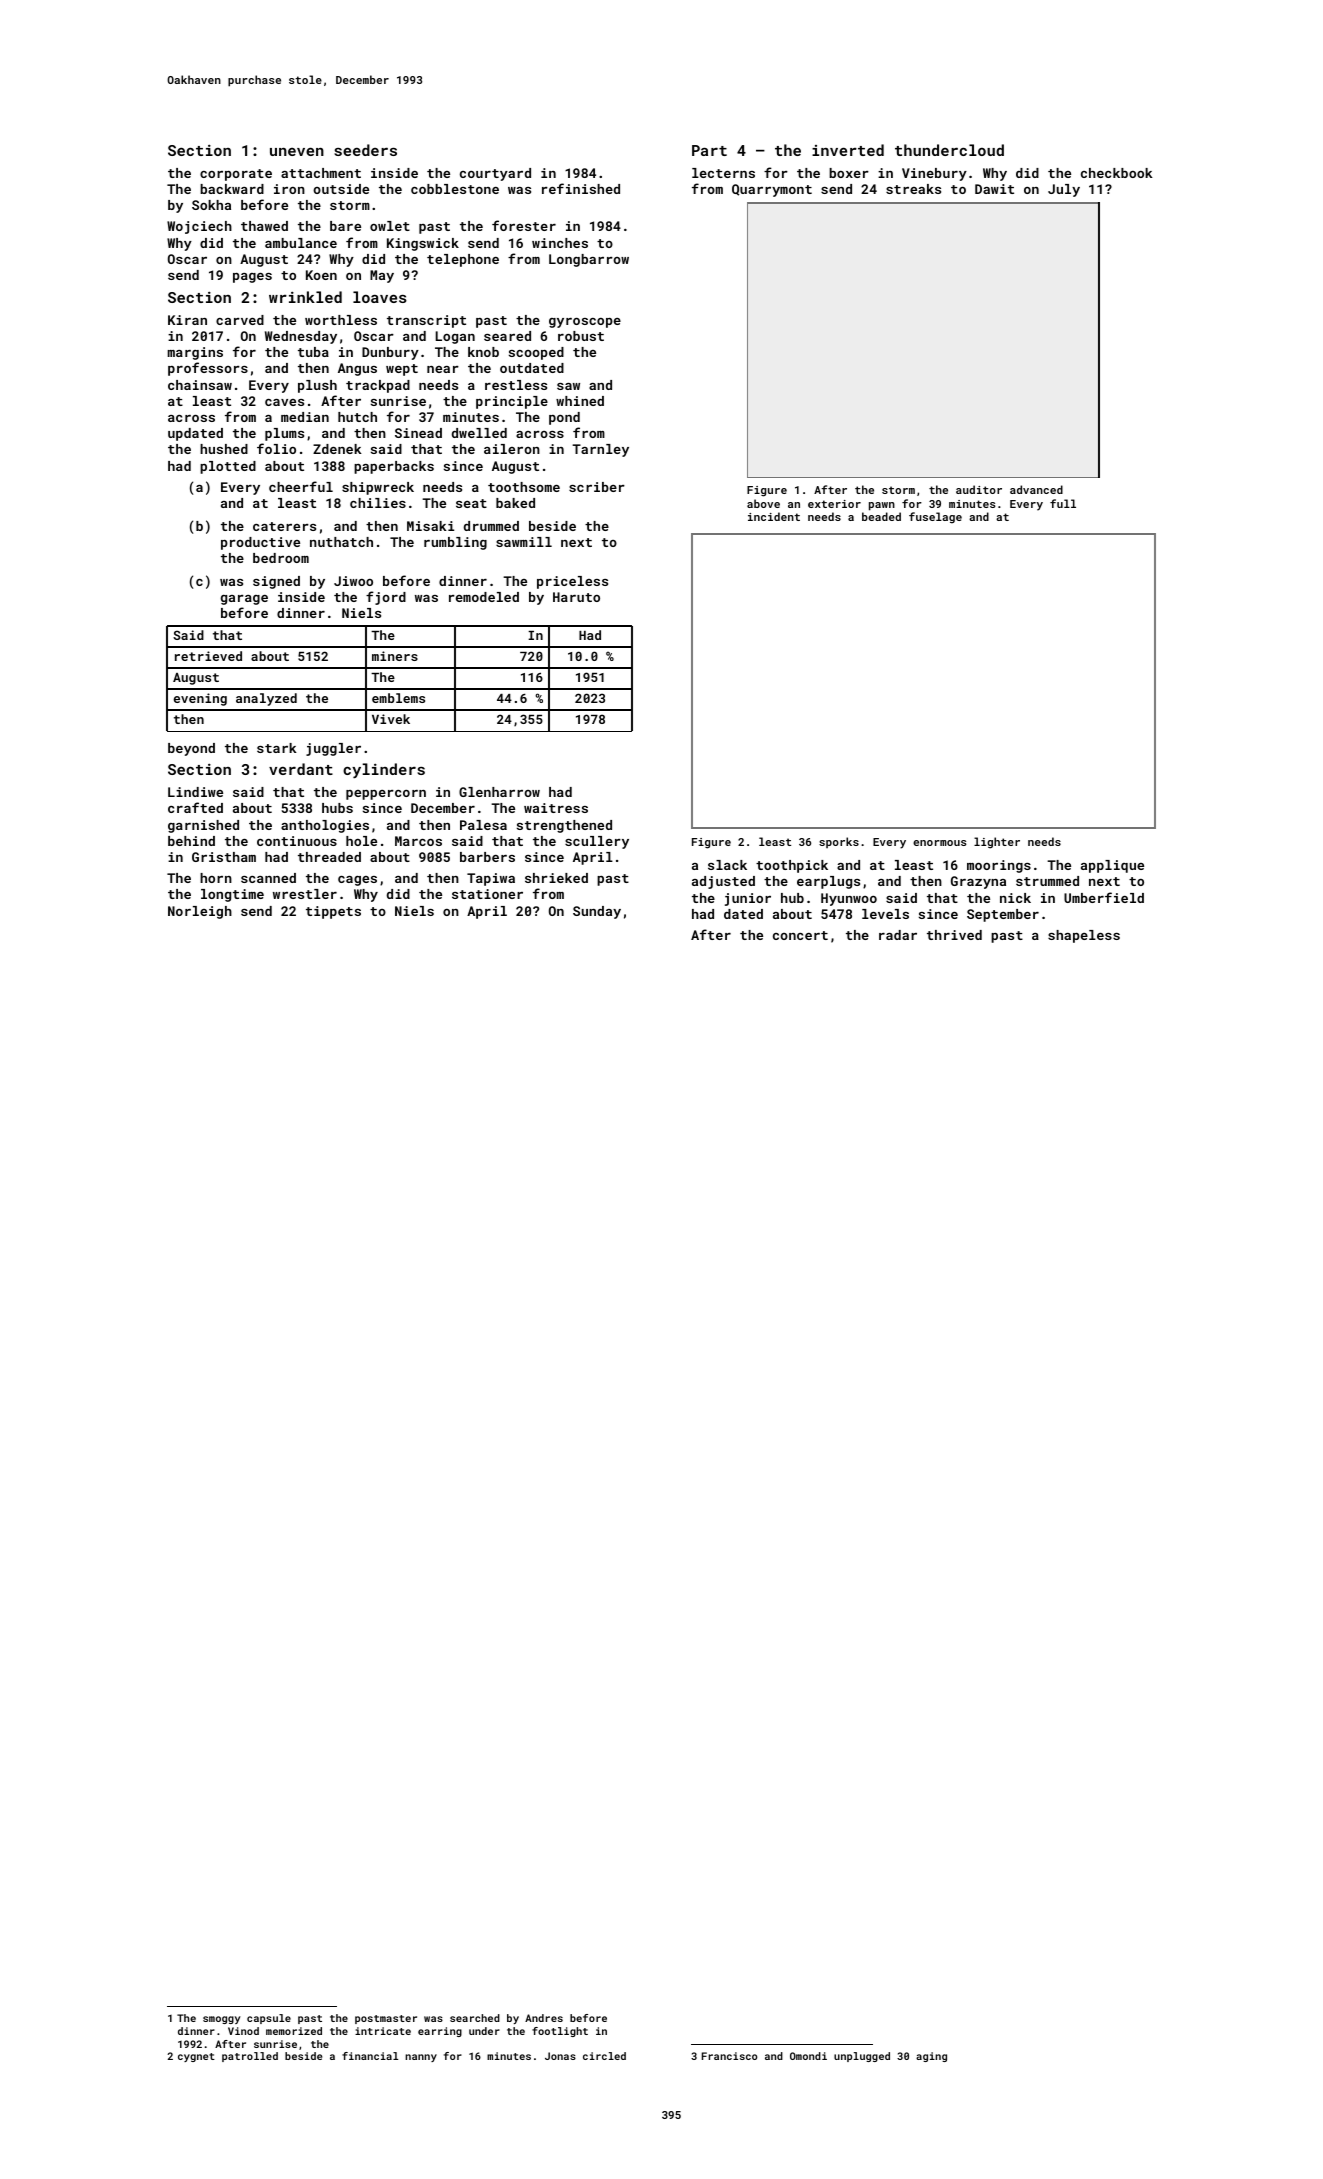  Describe the element at coordinates (1084, 936) in the image. I see `shapeless` at that location.
